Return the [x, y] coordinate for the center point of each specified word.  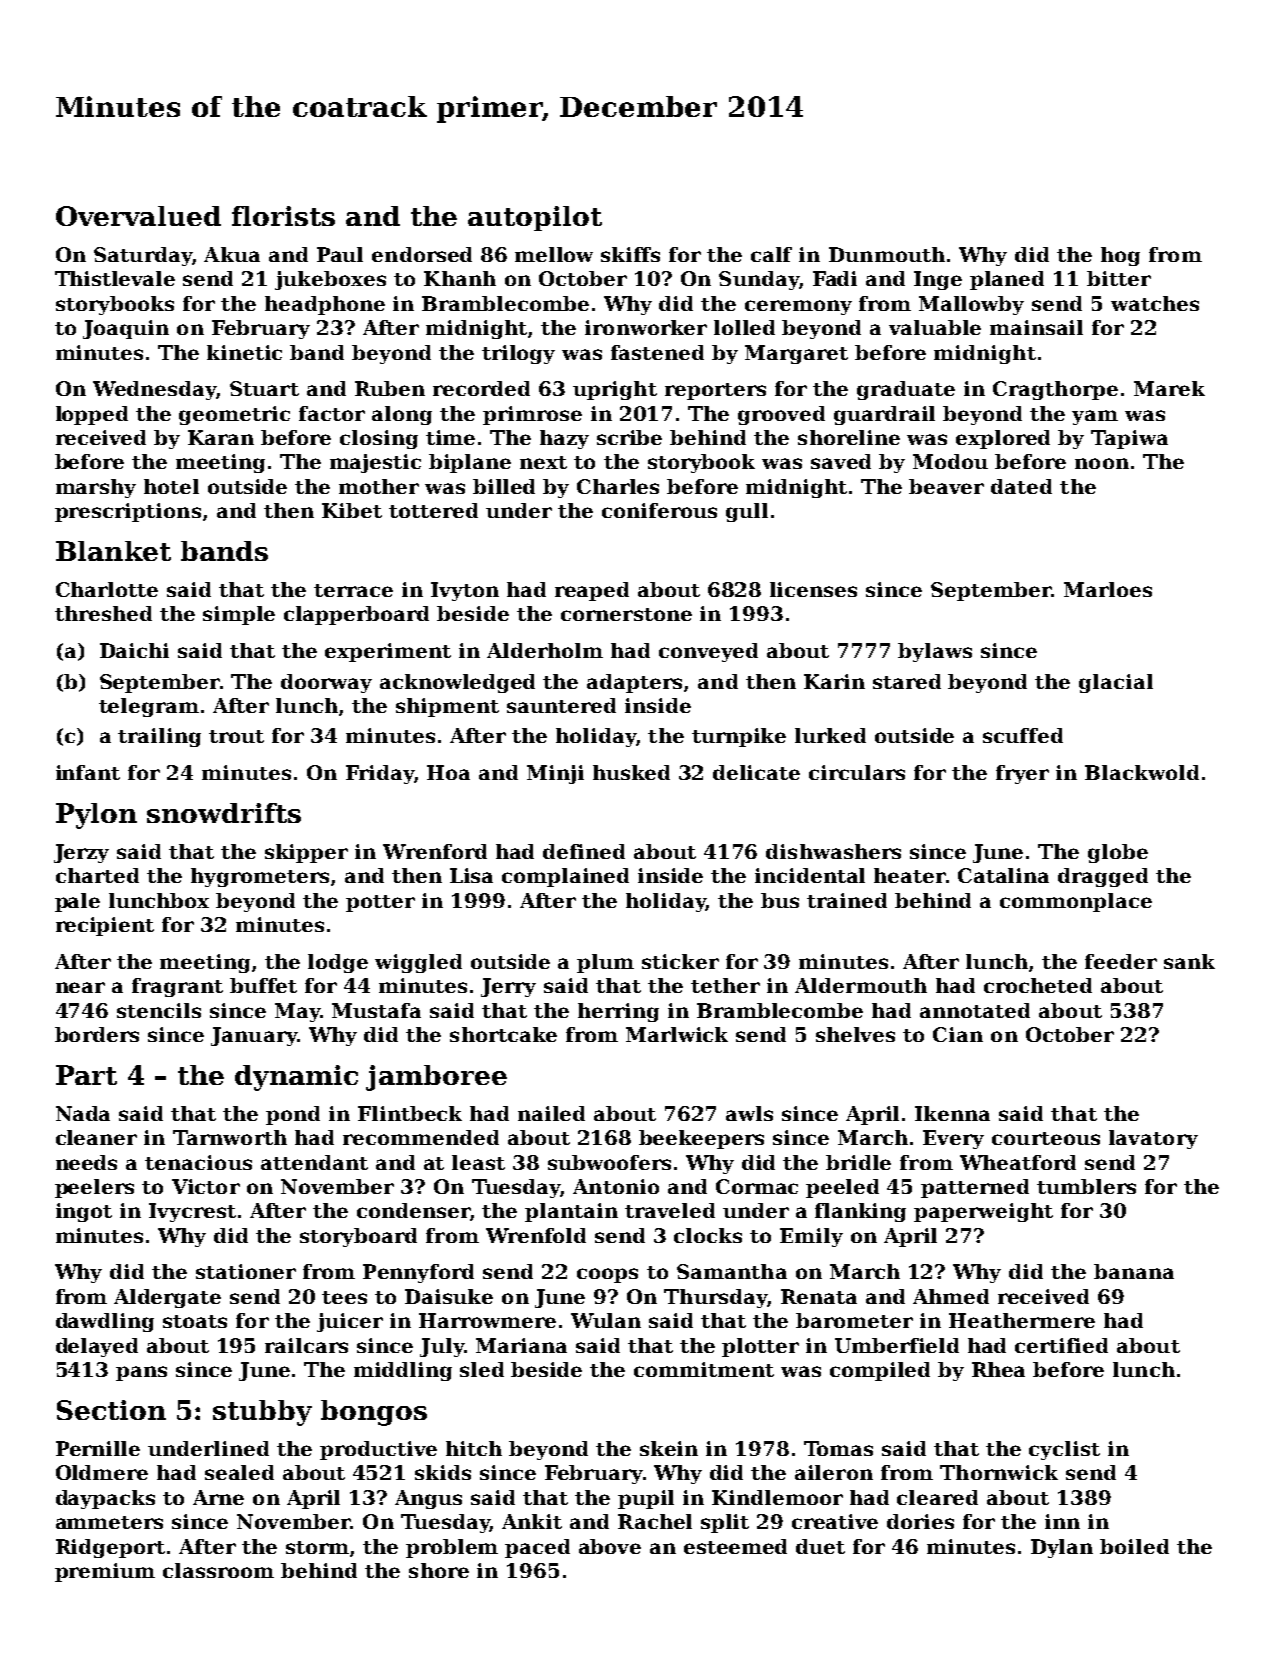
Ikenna [952, 1113]
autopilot [535, 218]
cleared [937, 1497]
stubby [262, 1413]
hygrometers [260, 877]
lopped [92, 415]
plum [605, 963]
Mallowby [971, 305]
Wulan [606, 1320]
